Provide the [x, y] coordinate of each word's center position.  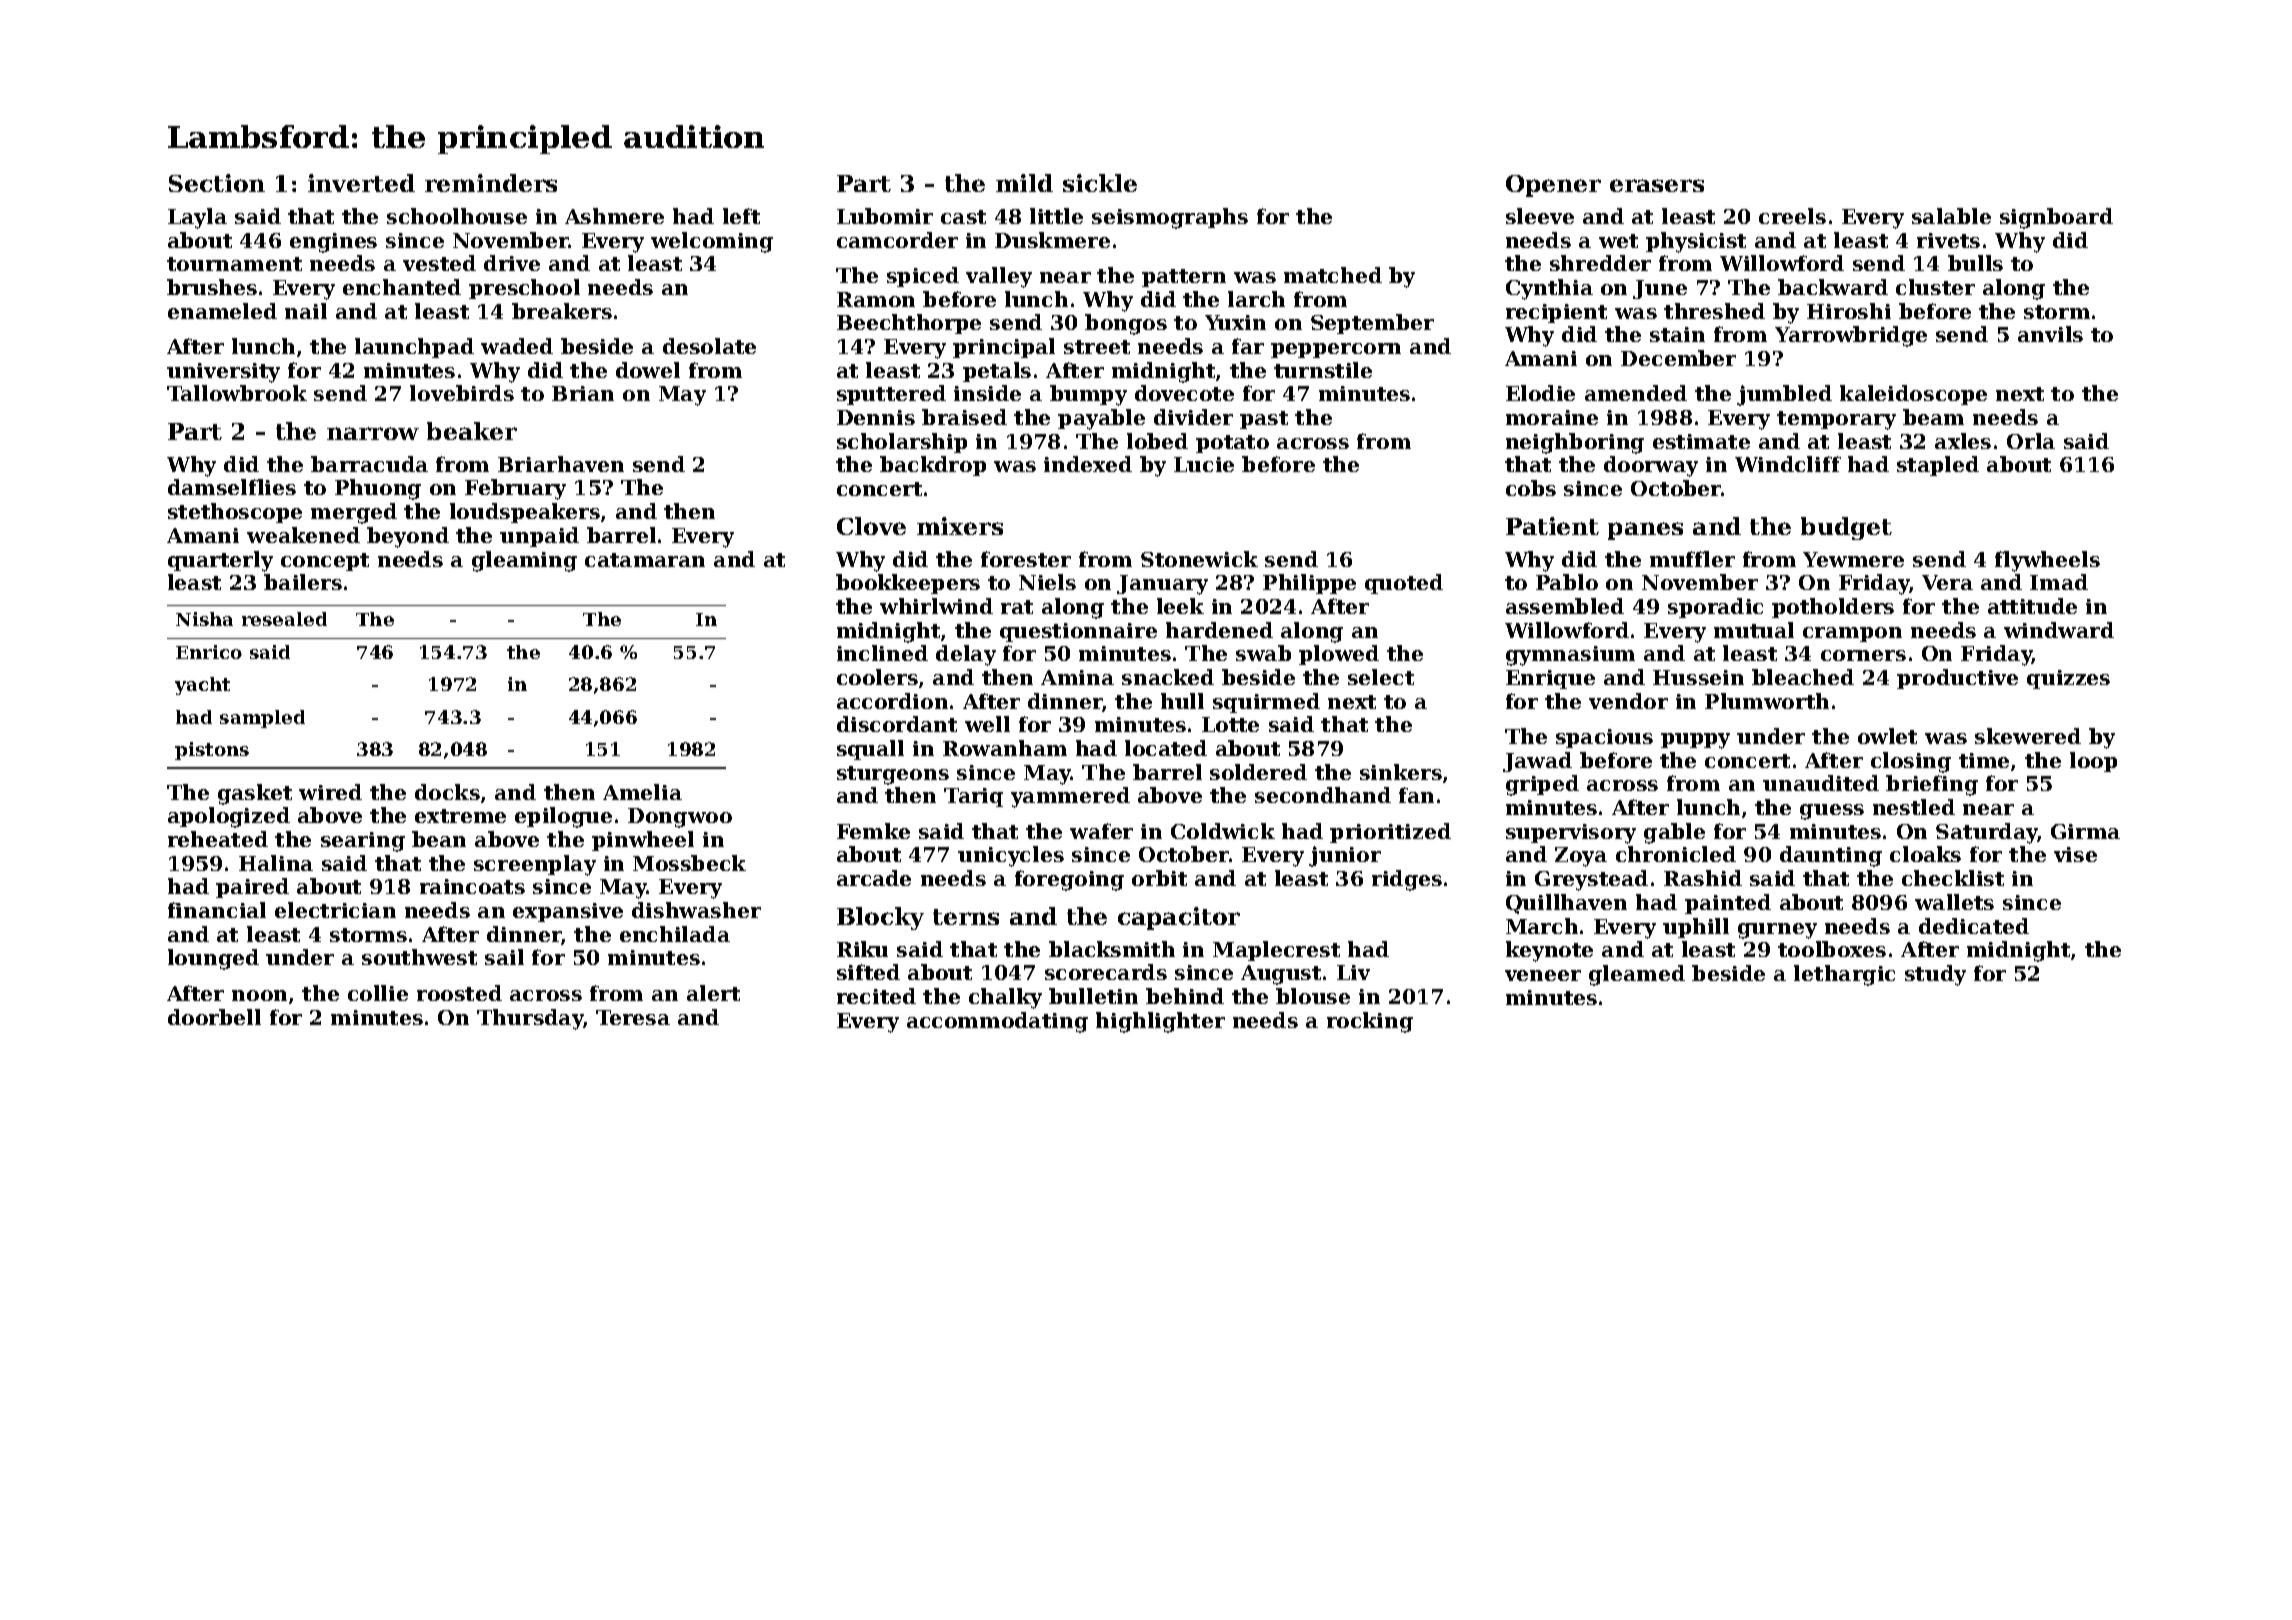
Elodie [1540, 393]
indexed [1088, 464]
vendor [1628, 701]
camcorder [897, 240]
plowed [1339, 655]
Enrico [209, 652]
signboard [2056, 218]
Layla [197, 218]
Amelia [642, 792]
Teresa [633, 1017]
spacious [1604, 738]
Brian [583, 393]
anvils [2050, 334]
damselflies [232, 487]
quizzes [2068, 679]
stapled [1938, 466]
